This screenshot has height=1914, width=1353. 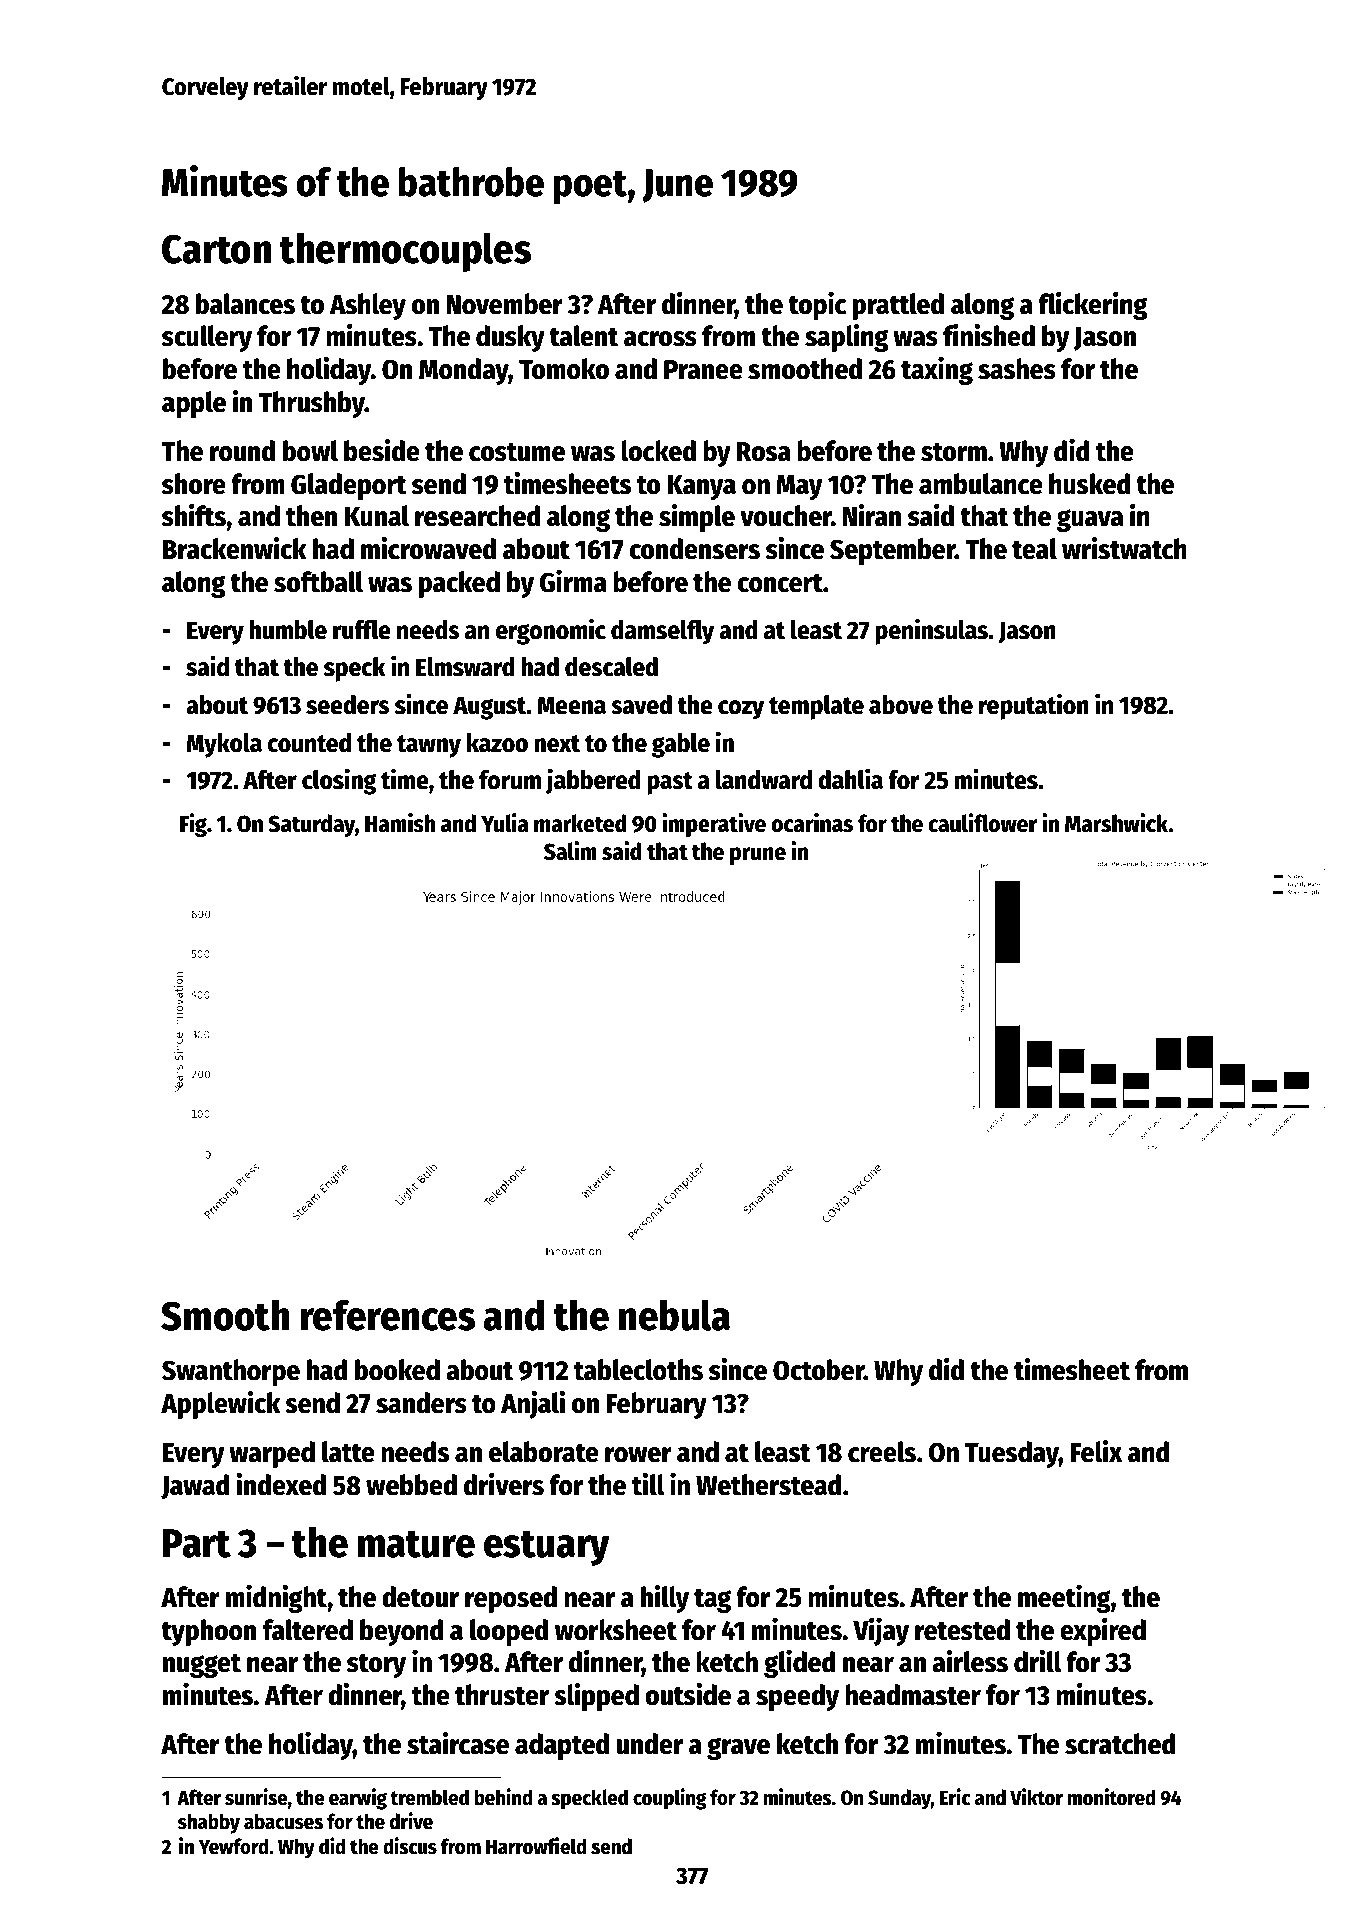 What do you see at coordinates (955, 1797) in the screenshot?
I see `Eric` at bounding box center [955, 1797].
